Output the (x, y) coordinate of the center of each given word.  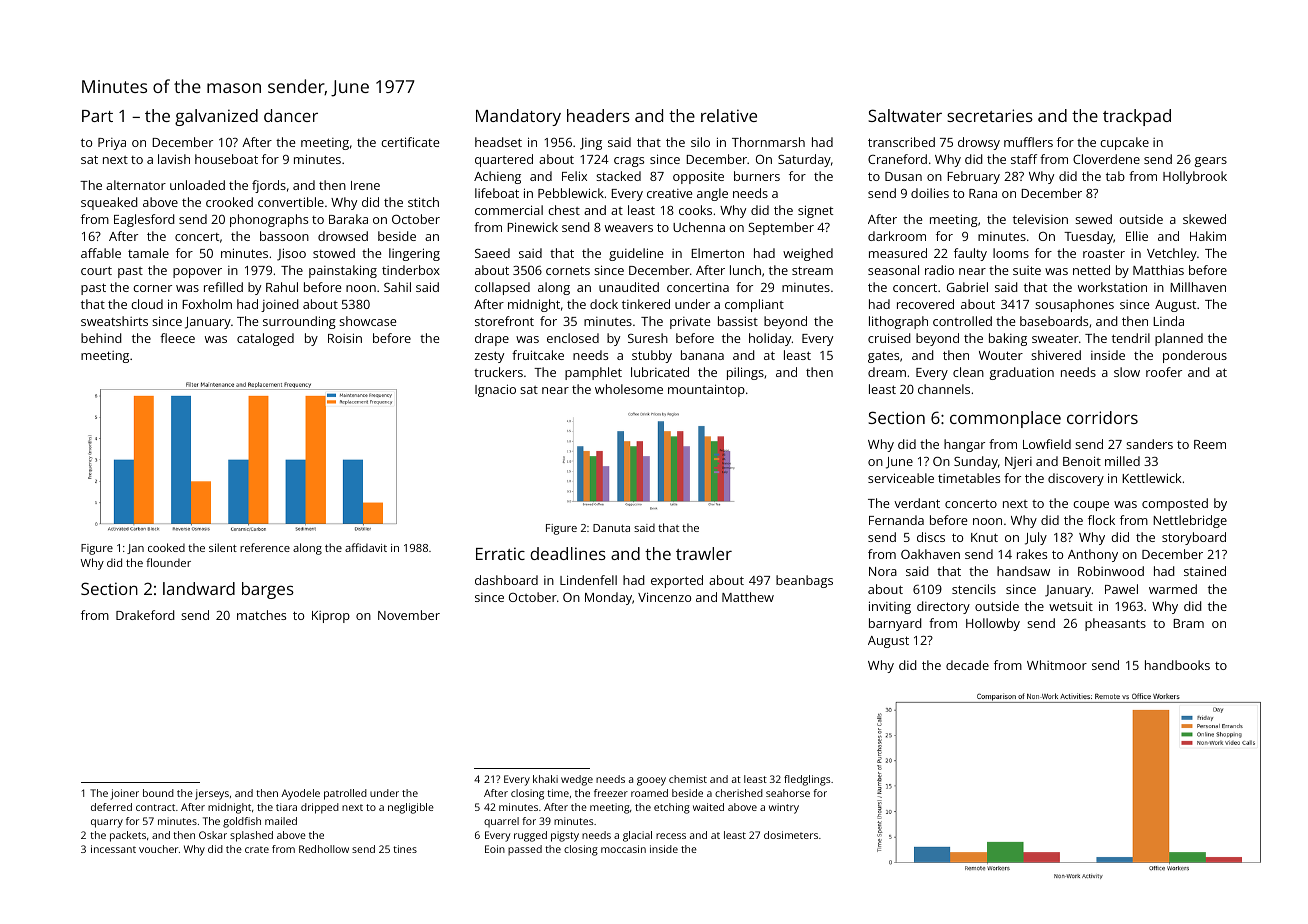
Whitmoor (1057, 665)
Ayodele (300, 794)
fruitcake (538, 355)
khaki (545, 779)
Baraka (348, 219)
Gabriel (967, 287)
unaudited (629, 287)
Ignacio (495, 390)
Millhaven (1198, 287)
